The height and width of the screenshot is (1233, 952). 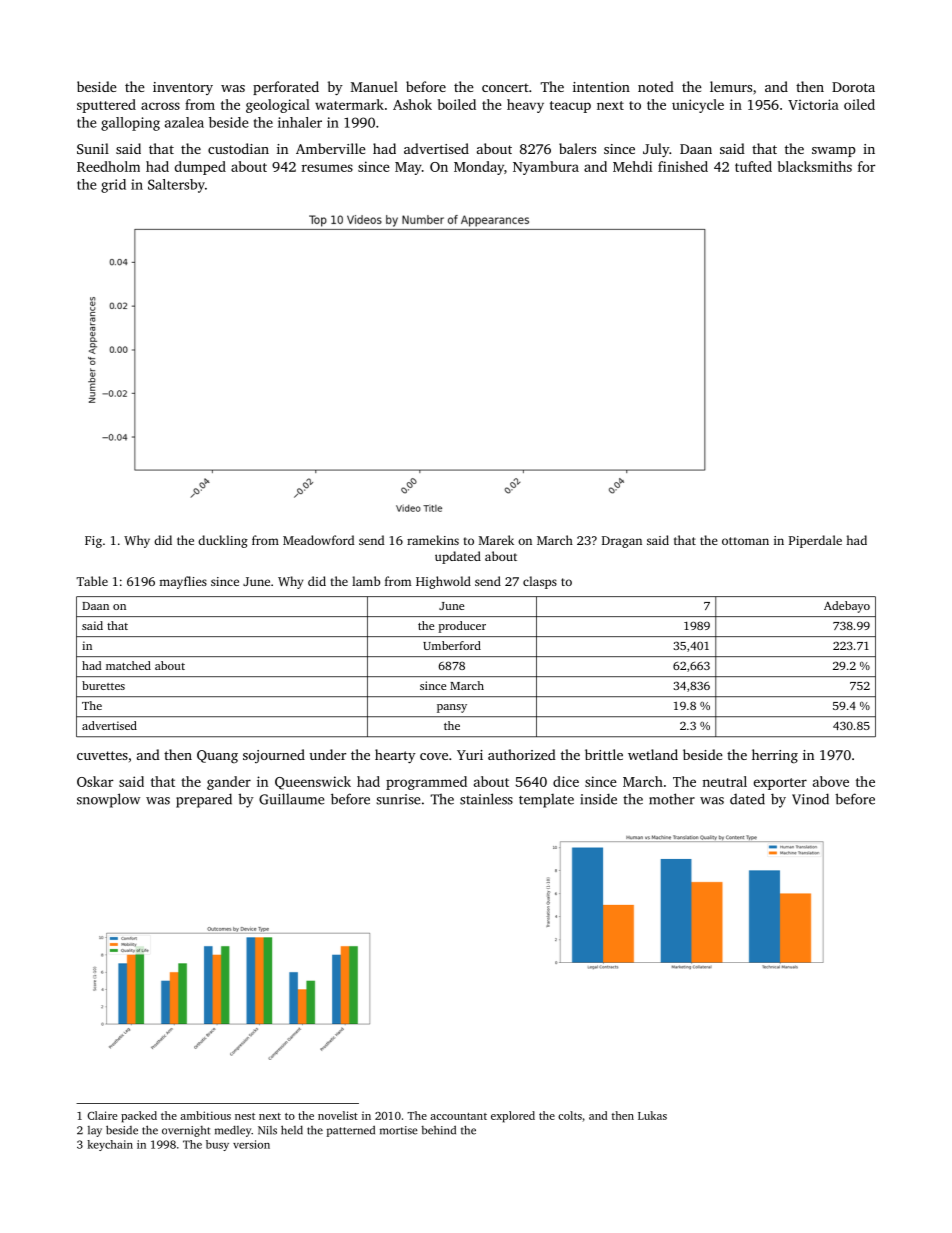 What do you see at coordinates (546, 168) in the screenshot?
I see `Nyambura` at bounding box center [546, 168].
